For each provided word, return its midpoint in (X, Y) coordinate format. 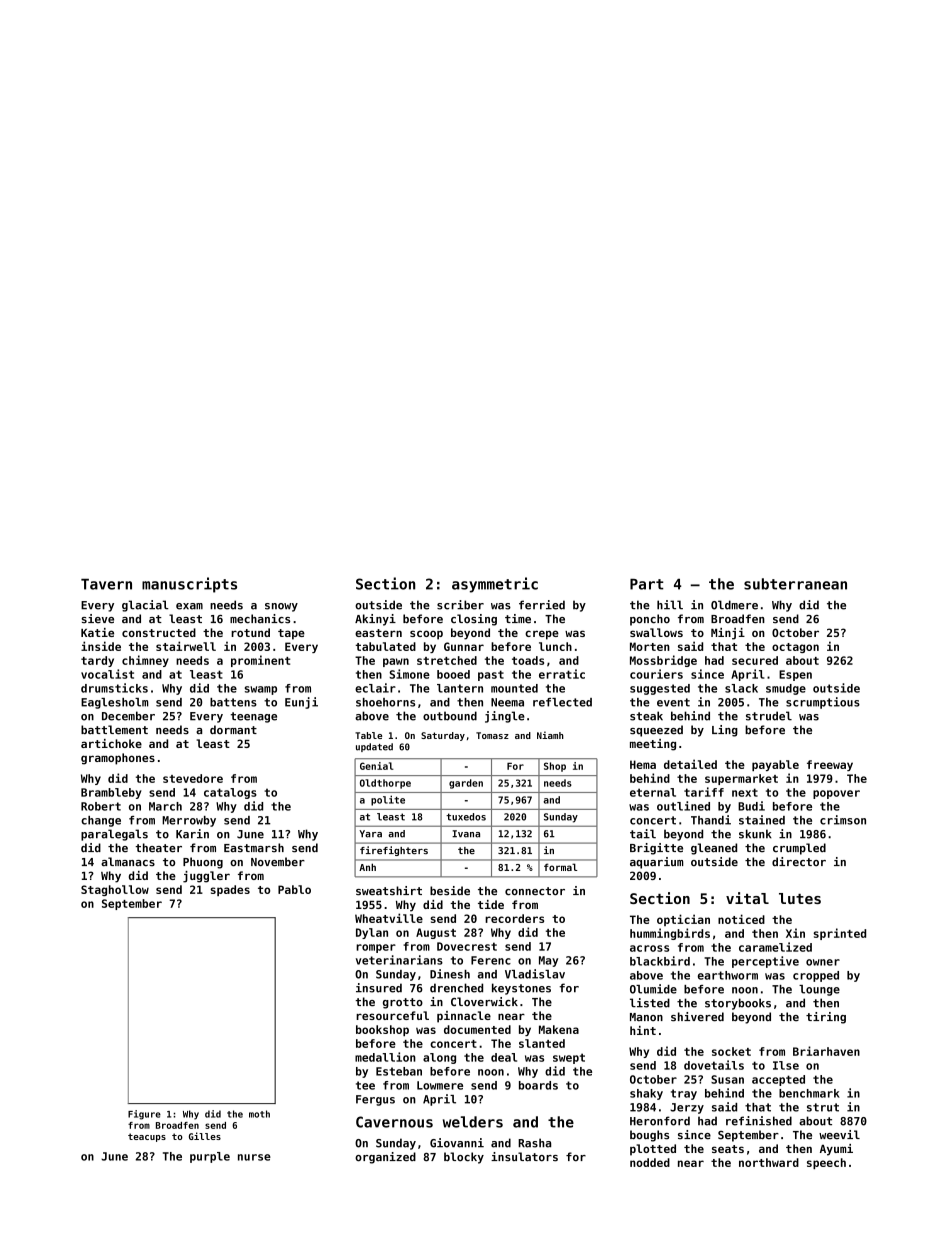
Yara (370, 834)
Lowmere (440, 1085)
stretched (447, 660)
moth (259, 1114)
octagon (795, 648)
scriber (460, 605)
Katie (97, 632)
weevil (839, 1135)
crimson (843, 820)
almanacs (128, 862)
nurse (254, 1157)
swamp (261, 690)
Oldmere (734, 605)
